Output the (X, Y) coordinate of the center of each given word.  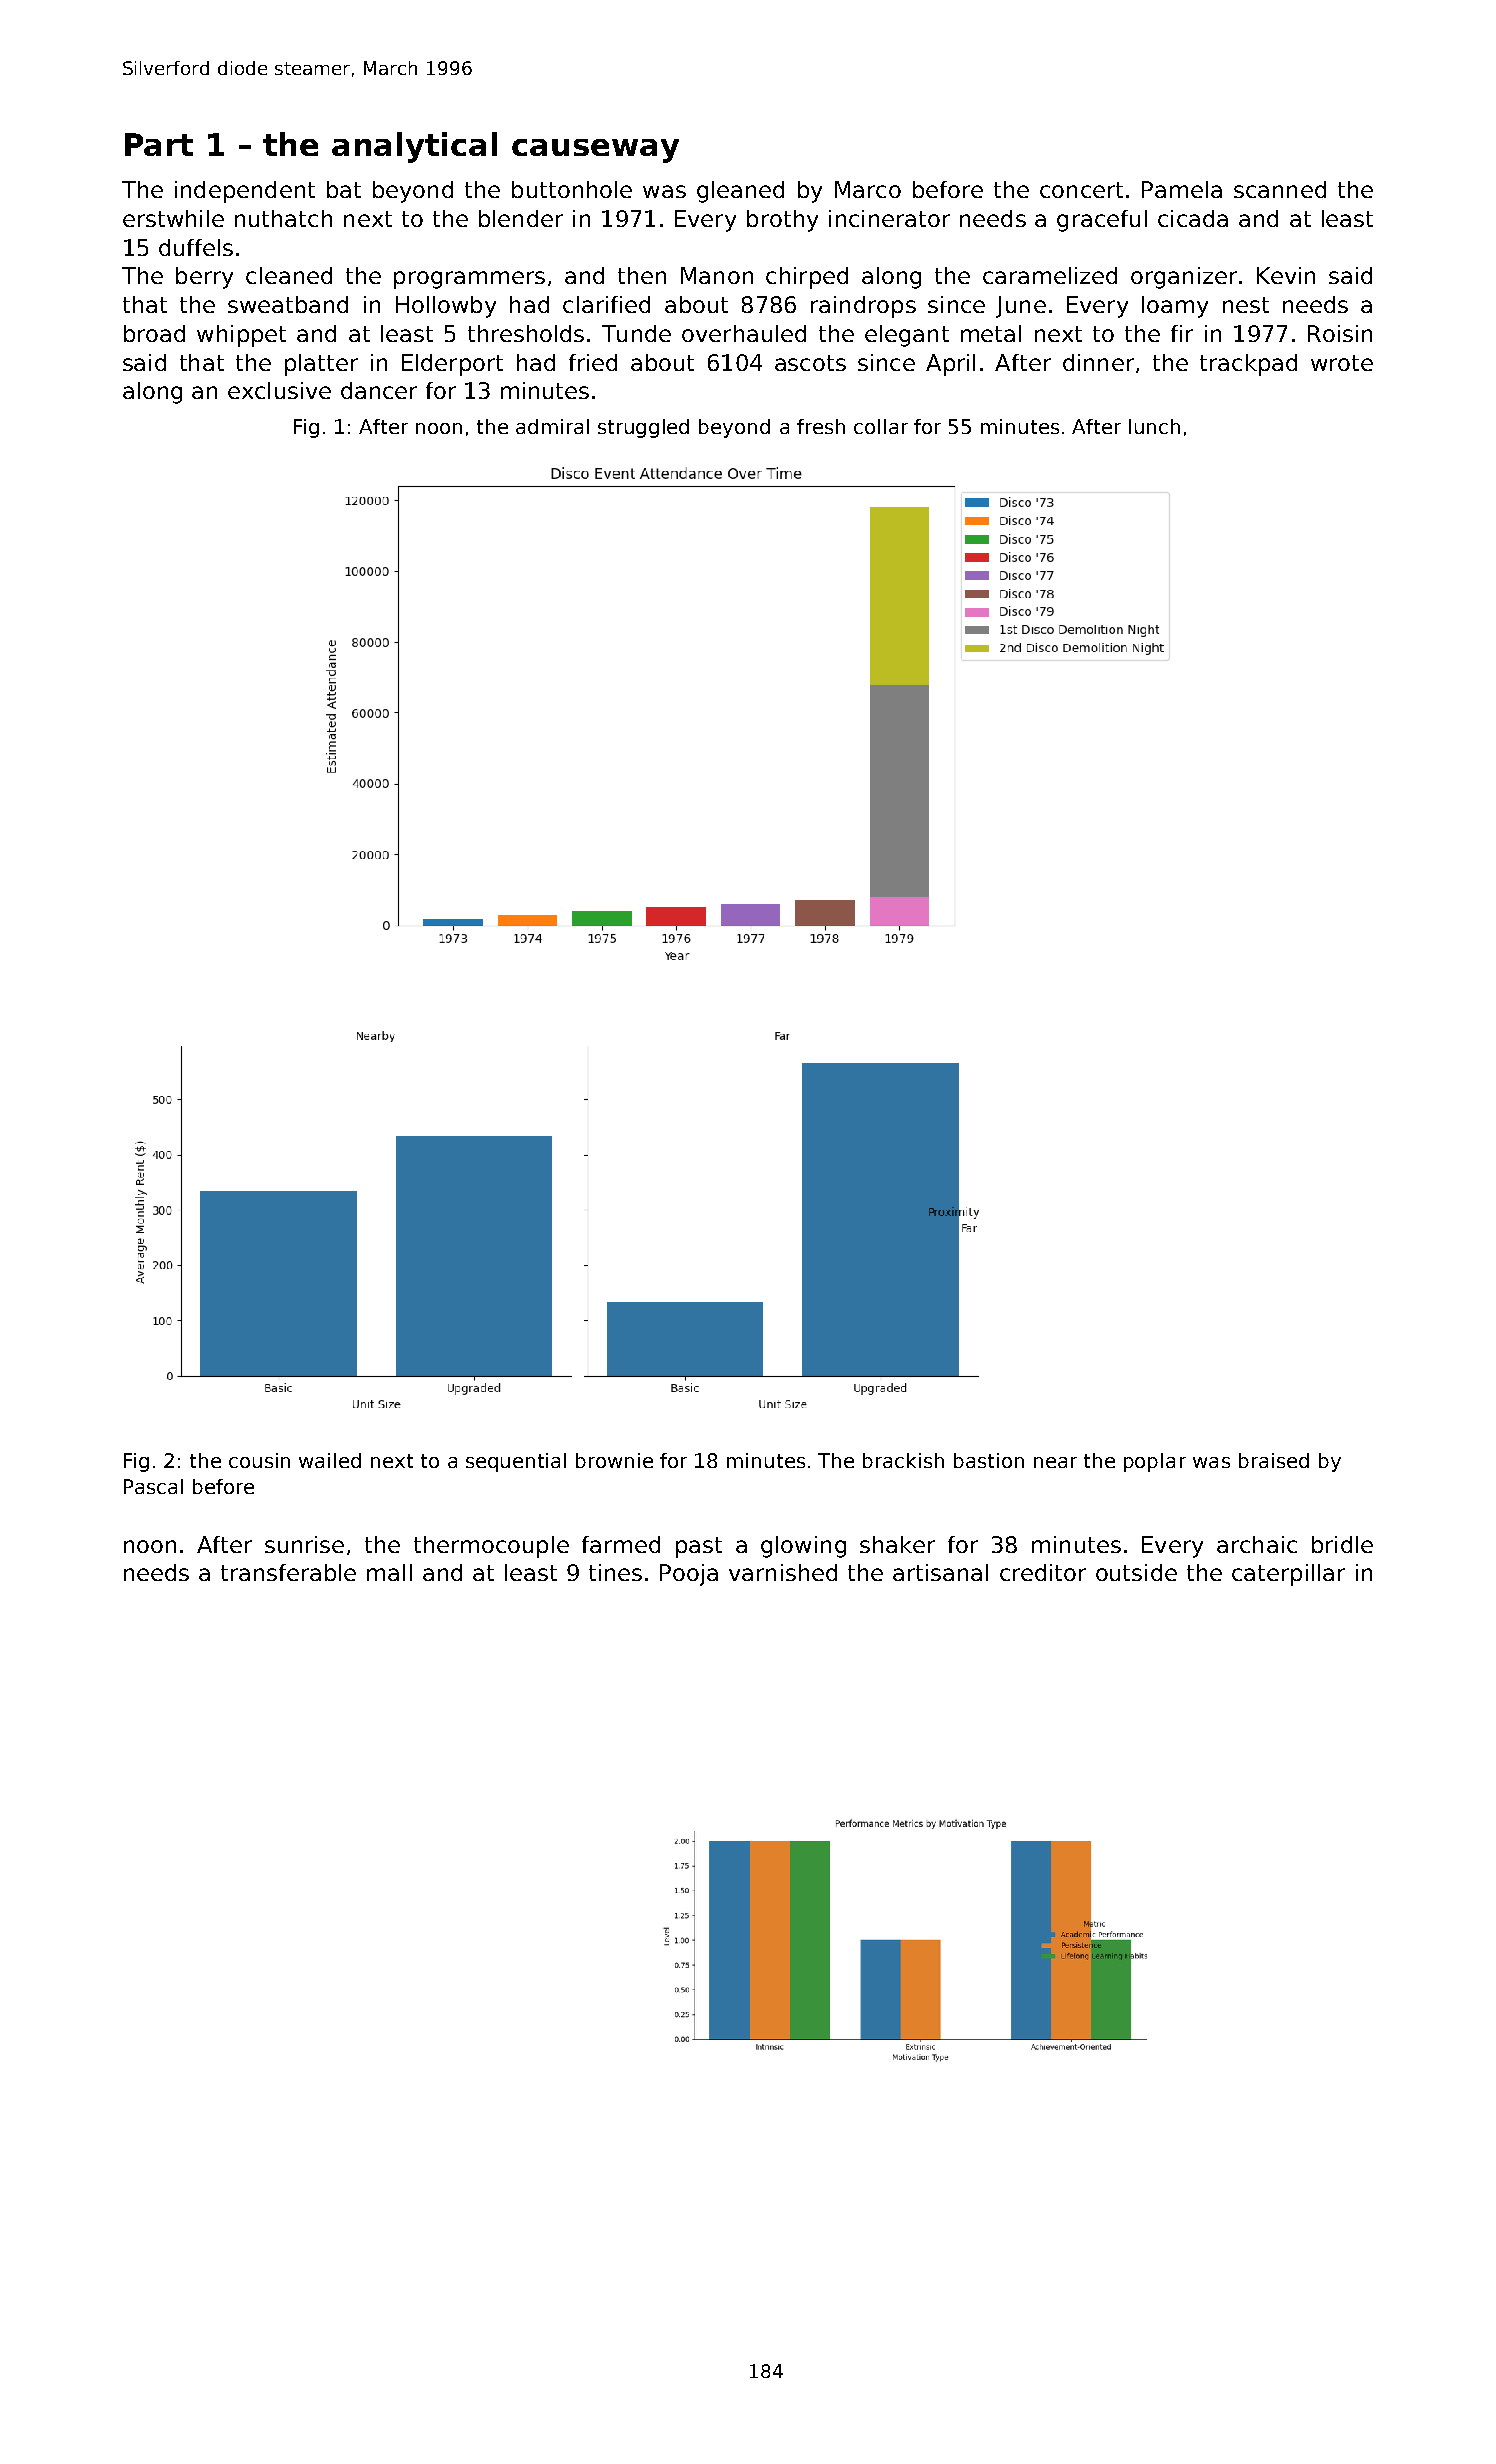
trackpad (1248, 365)
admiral (552, 426)
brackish (903, 1460)
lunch (1154, 426)
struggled (643, 428)
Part (159, 144)
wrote (1342, 363)
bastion (989, 1460)
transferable (288, 1572)
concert (1081, 190)
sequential (516, 1462)
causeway (595, 151)
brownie (614, 1460)
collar (881, 426)
